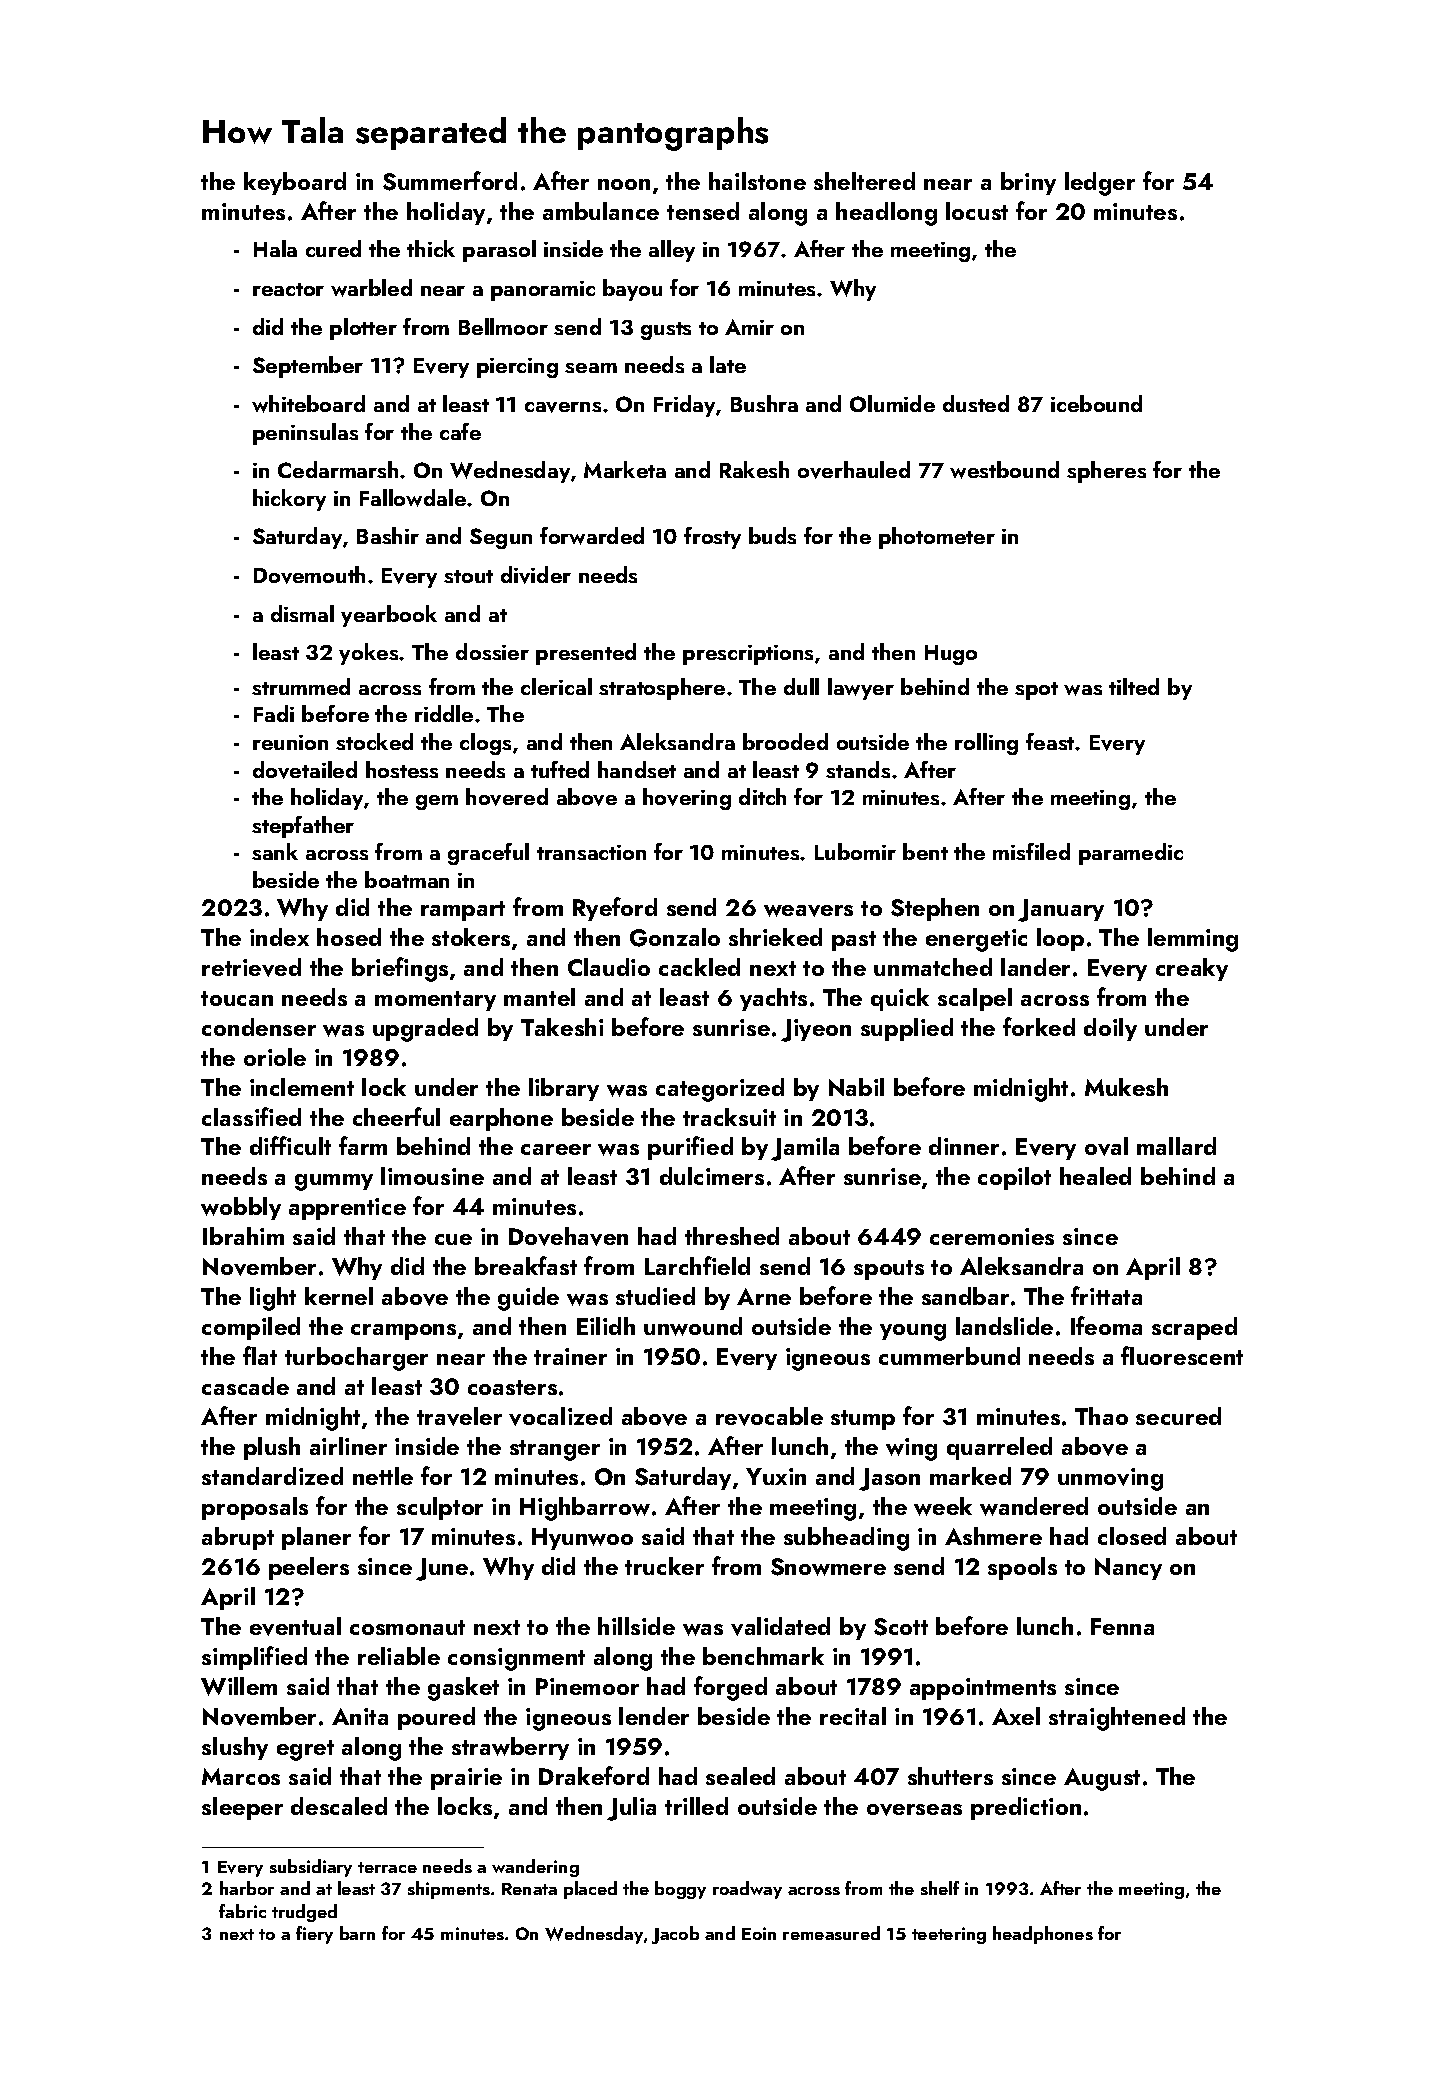  What do you see at coordinates (243, 1236) in the screenshot?
I see `Ibrahim` at bounding box center [243, 1236].
